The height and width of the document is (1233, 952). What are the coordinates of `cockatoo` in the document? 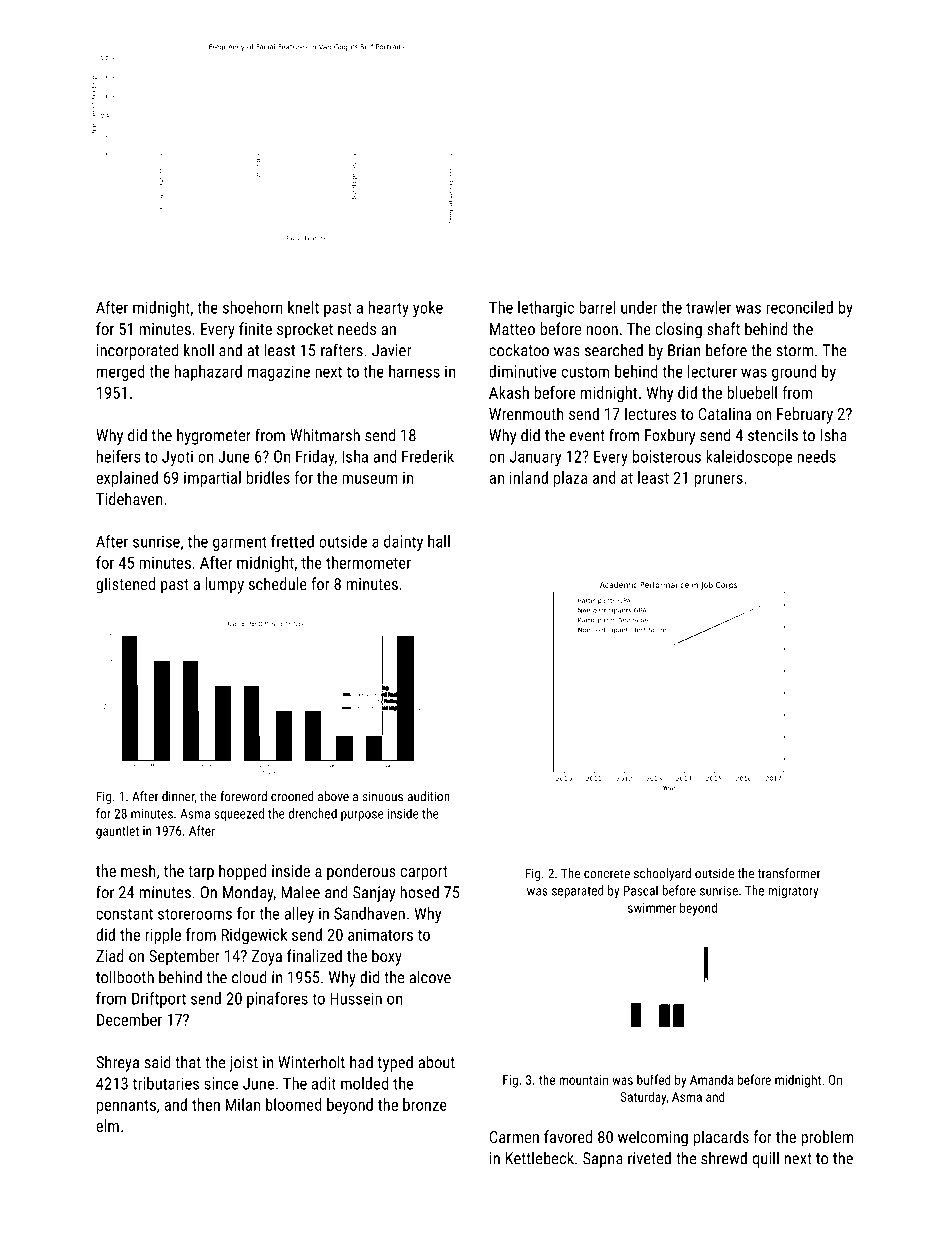 It's located at (519, 350).
